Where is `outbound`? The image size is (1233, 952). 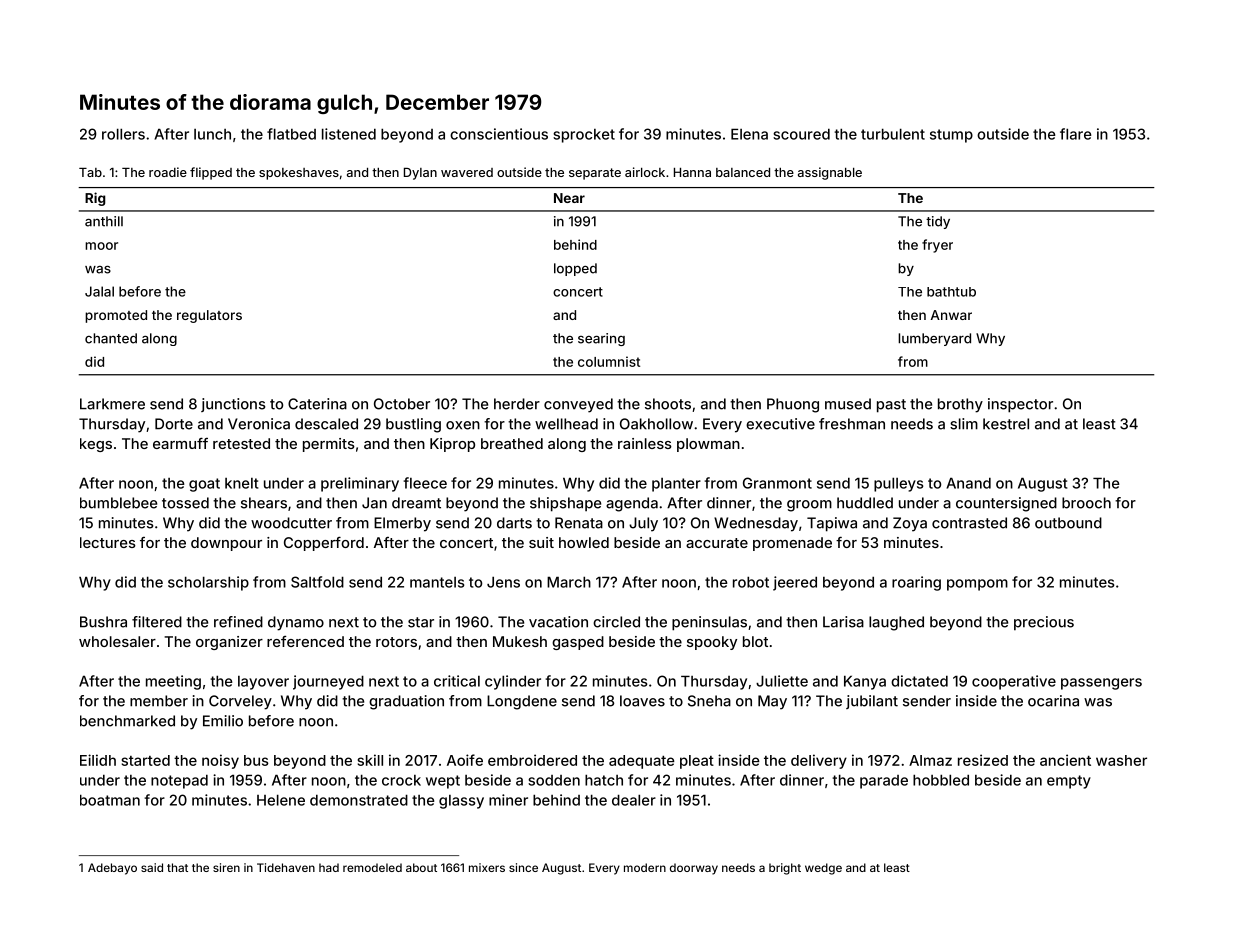 outbound is located at coordinates (1068, 523).
